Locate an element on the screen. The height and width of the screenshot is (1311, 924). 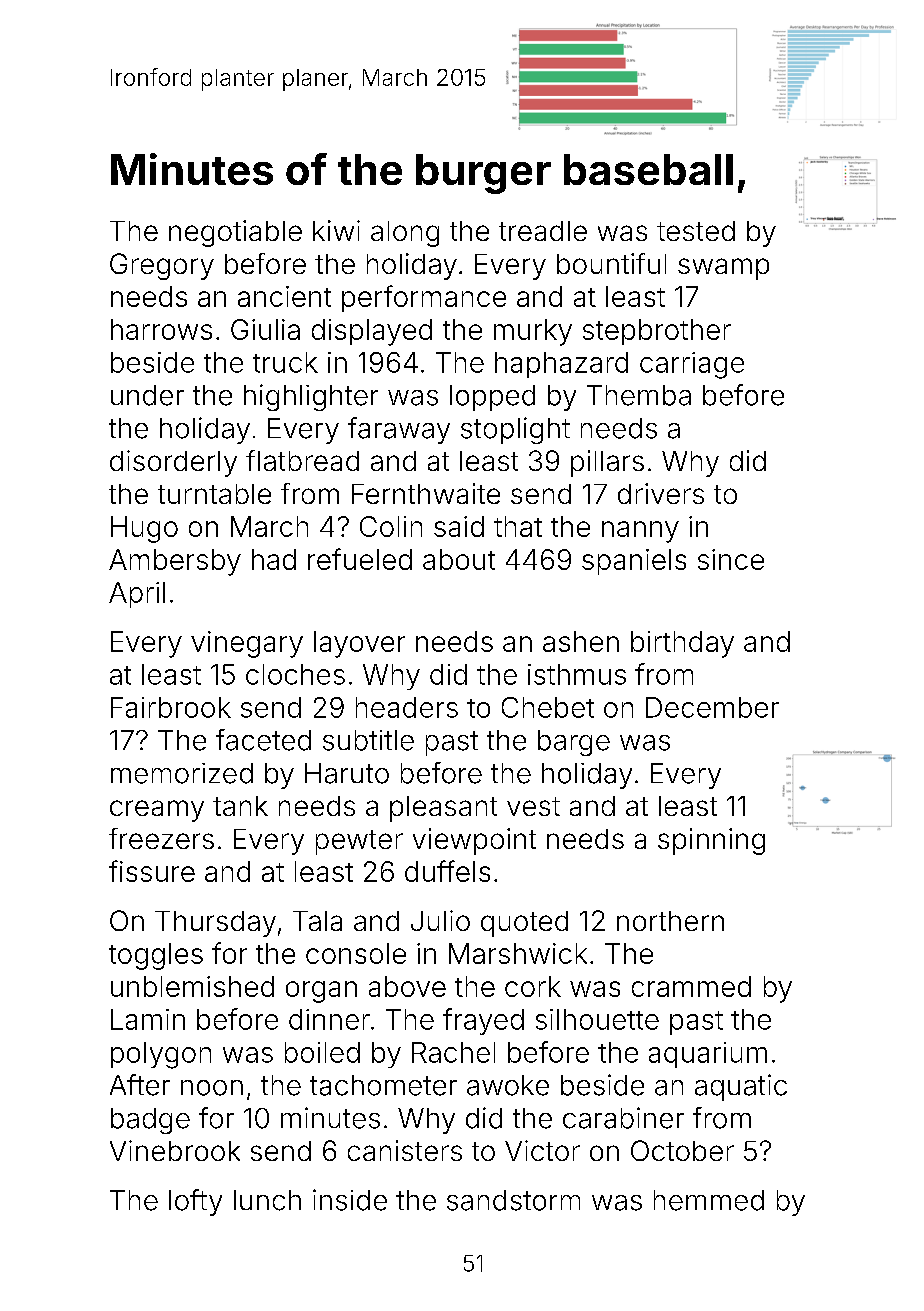
Vinebrook is located at coordinates (175, 1150).
